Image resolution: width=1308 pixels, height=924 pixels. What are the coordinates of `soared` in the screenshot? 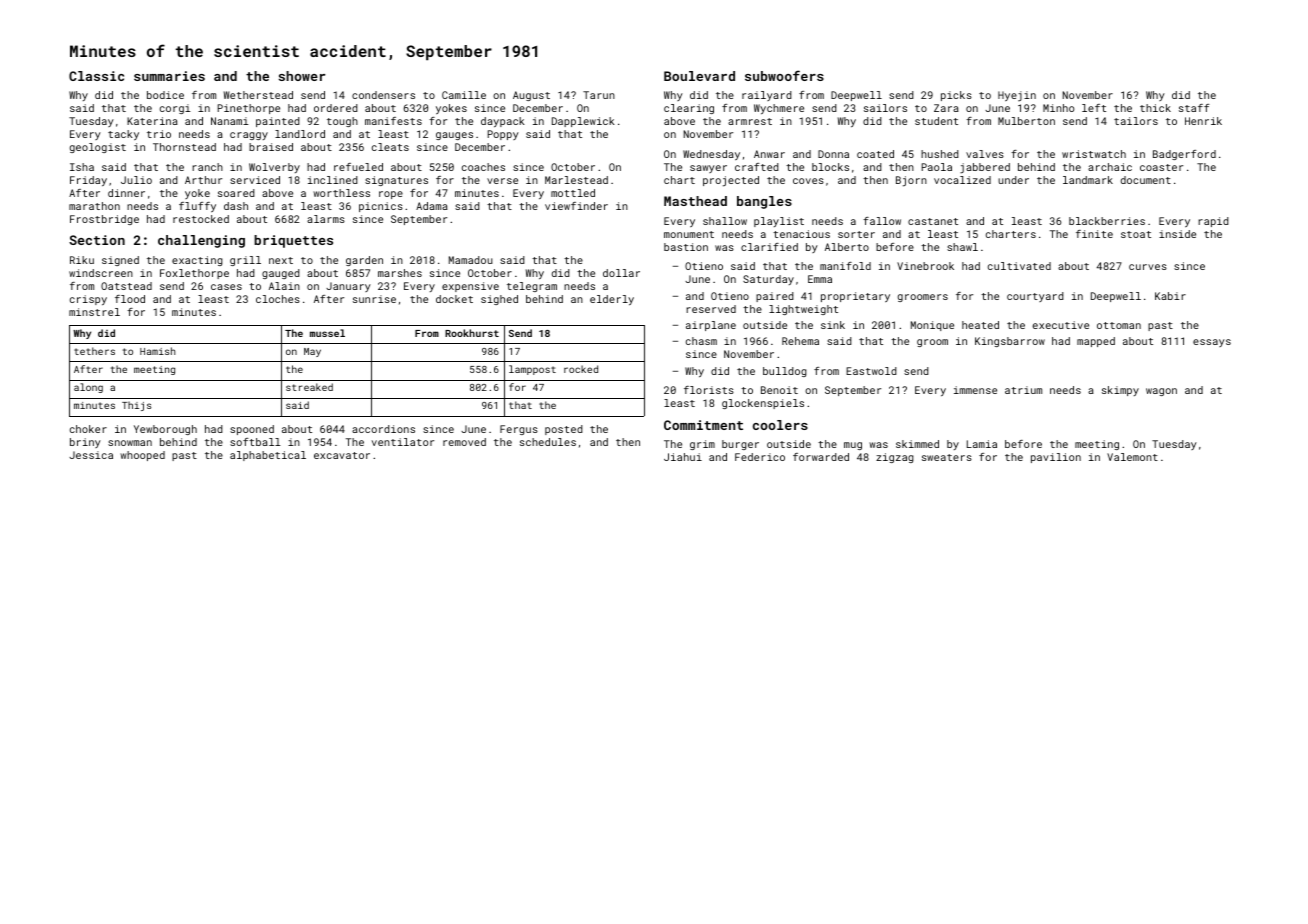 It's located at (236, 193).
